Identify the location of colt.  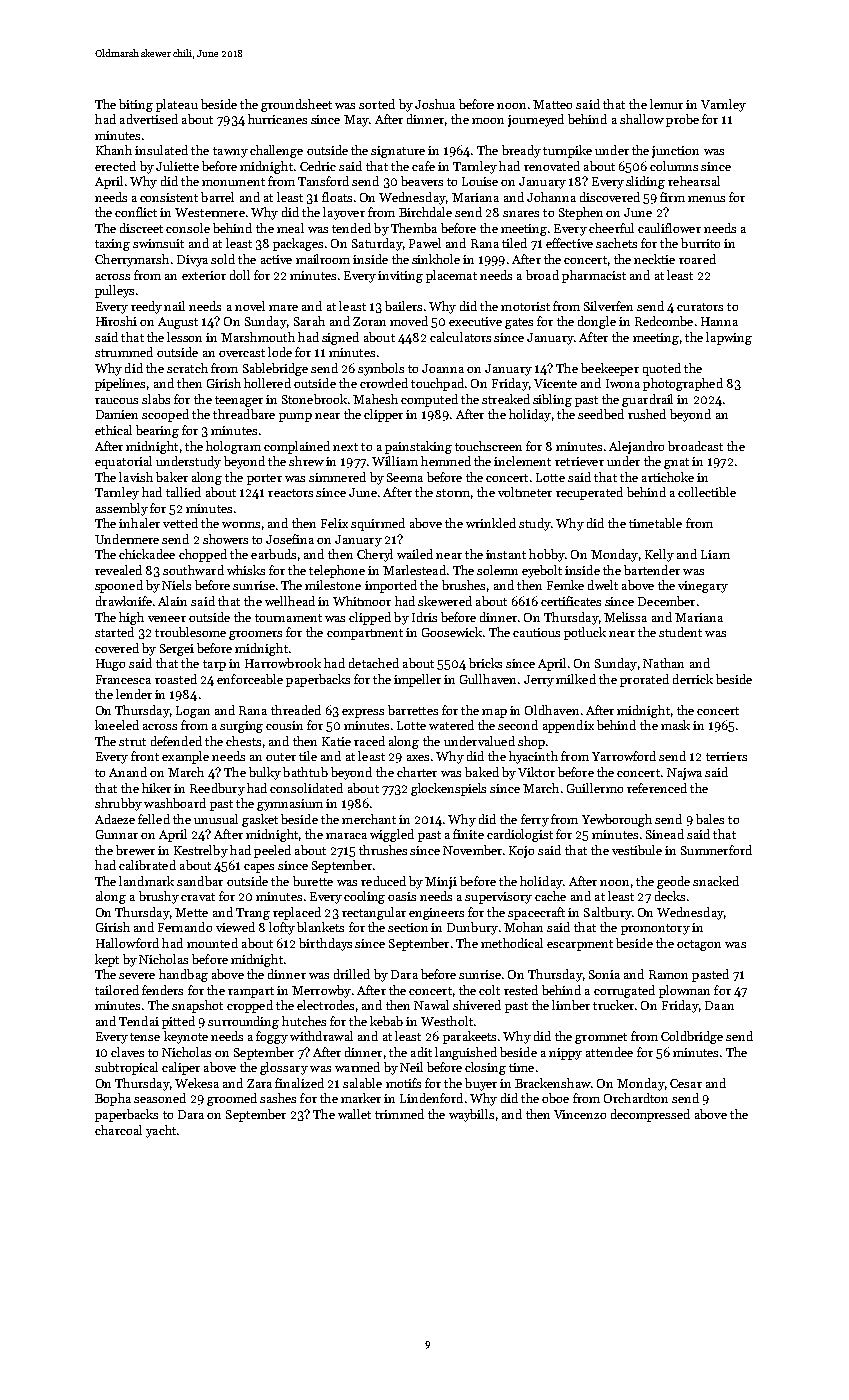
(489, 990).
